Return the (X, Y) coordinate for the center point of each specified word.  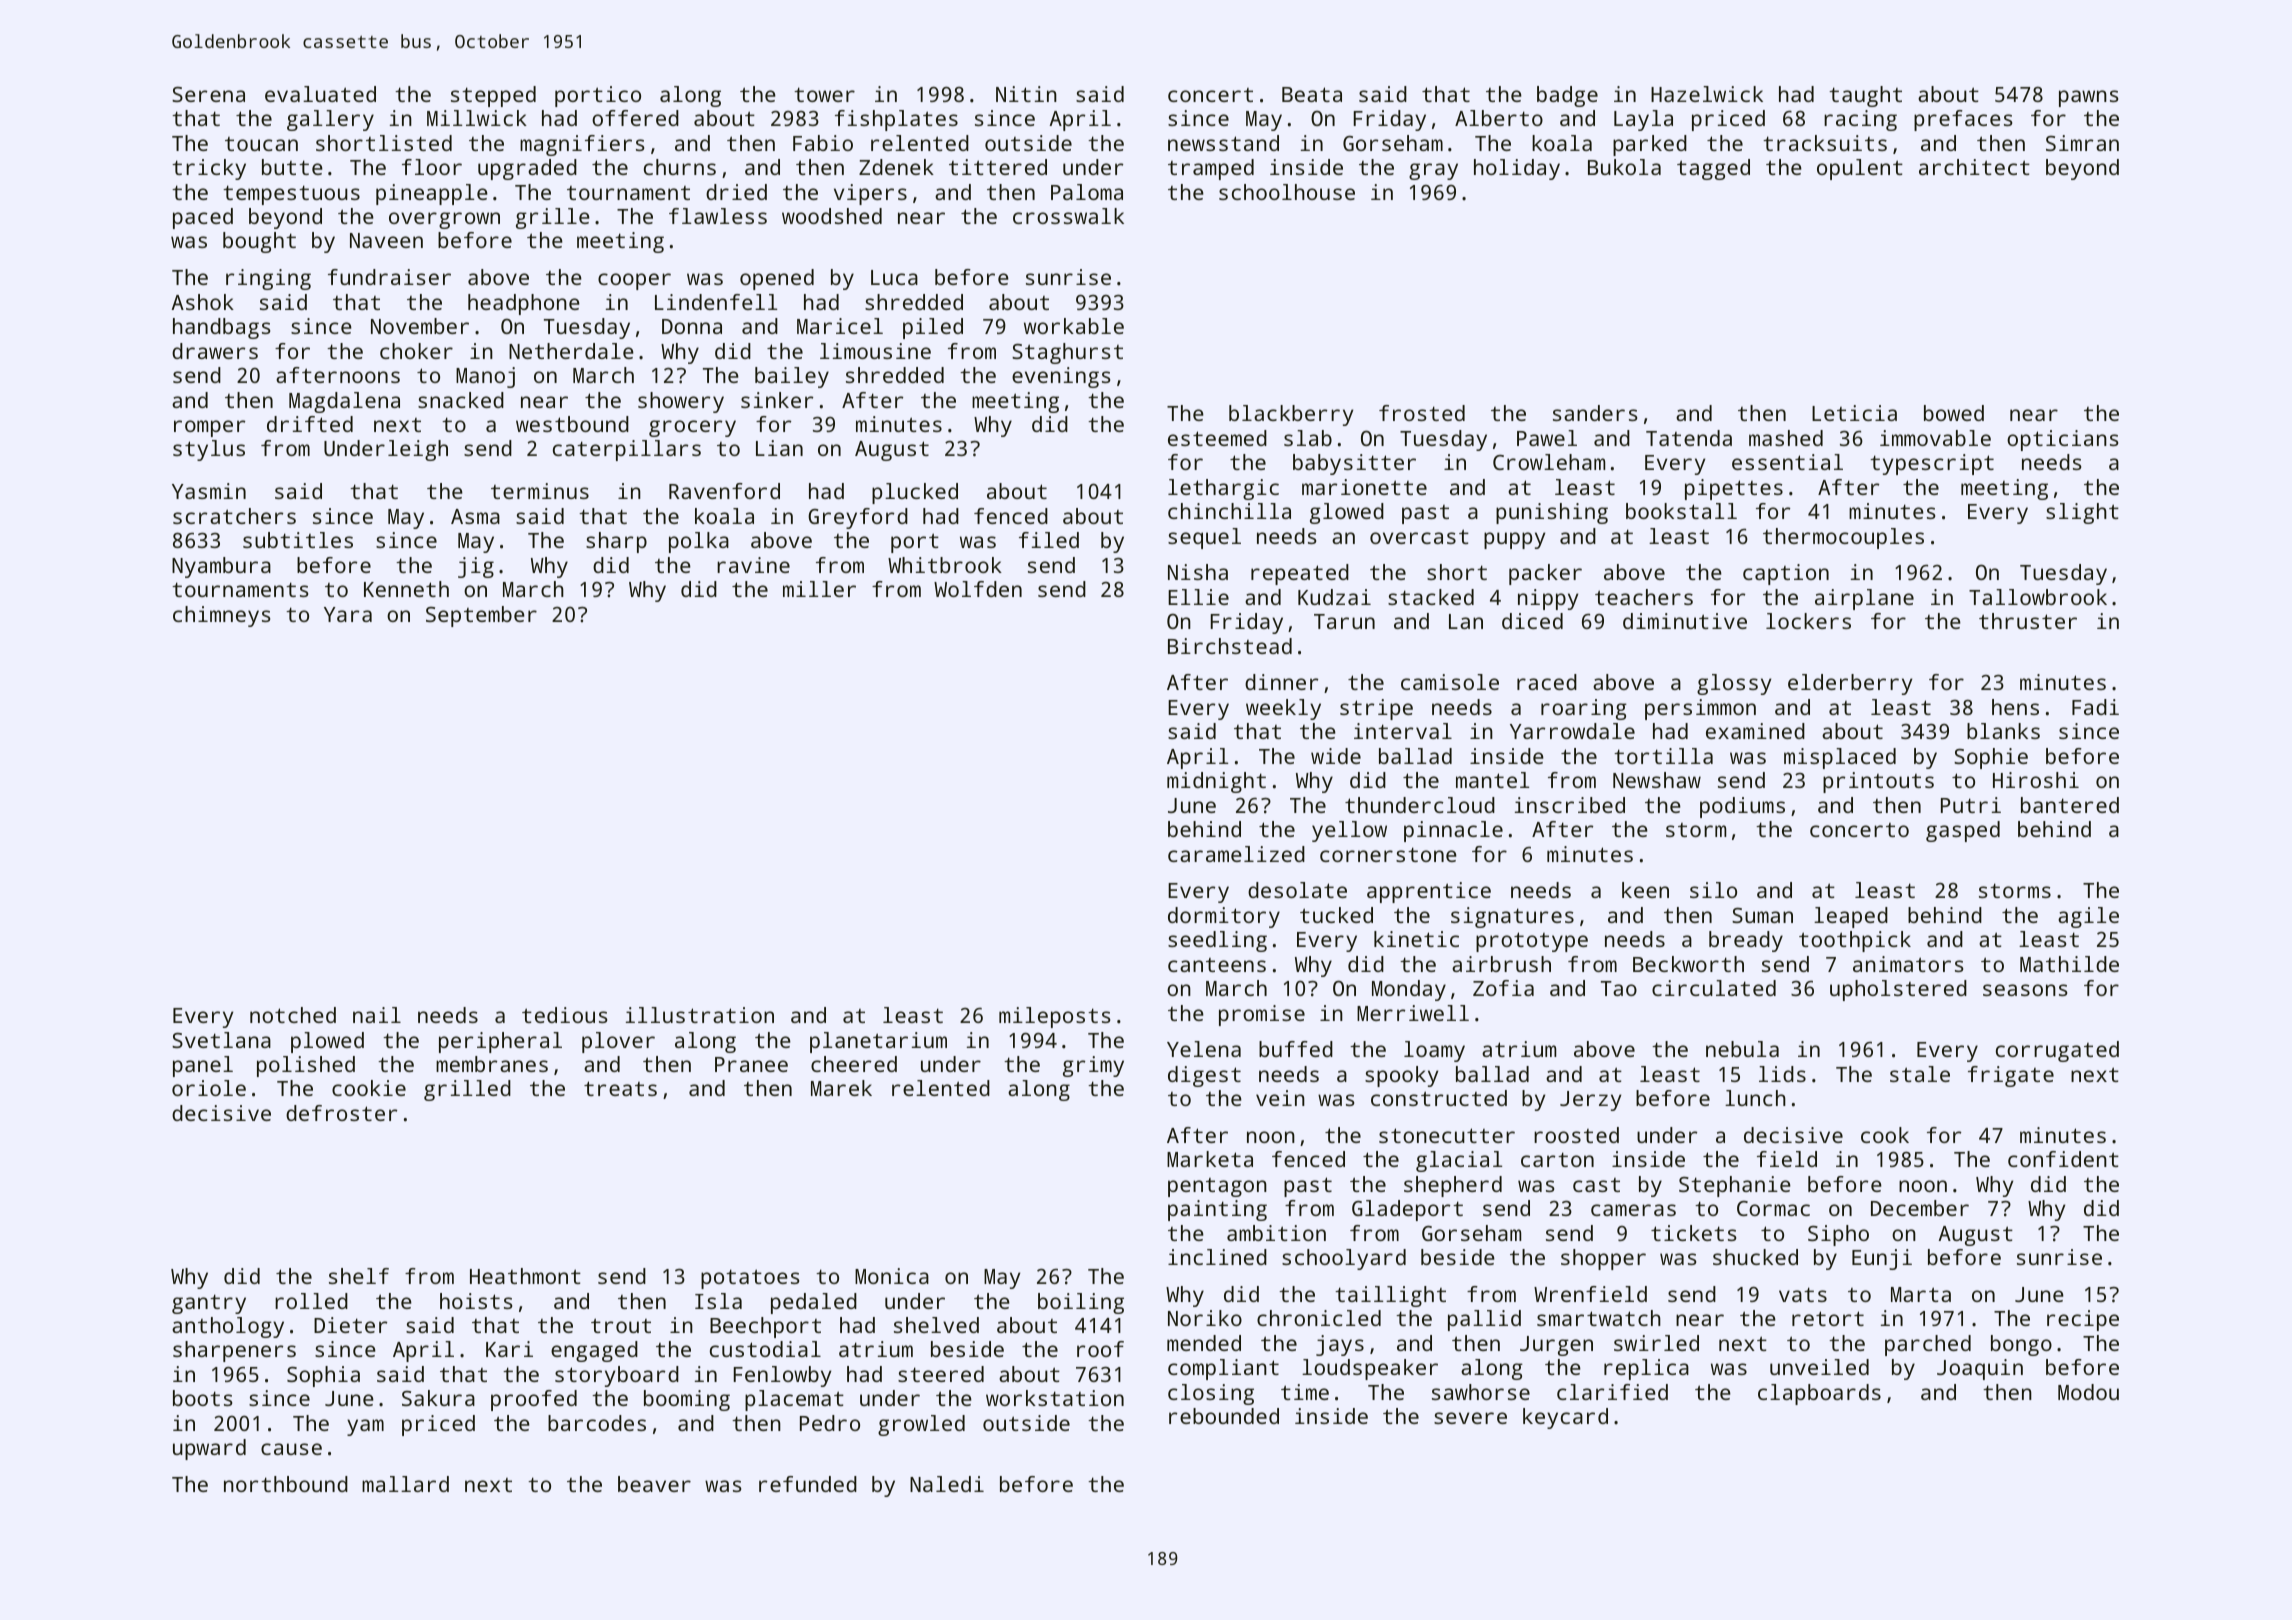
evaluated (320, 94)
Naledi (947, 1484)
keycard (1565, 1418)
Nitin (1026, 94)
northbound (286, 1484)
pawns (2088, 98)
